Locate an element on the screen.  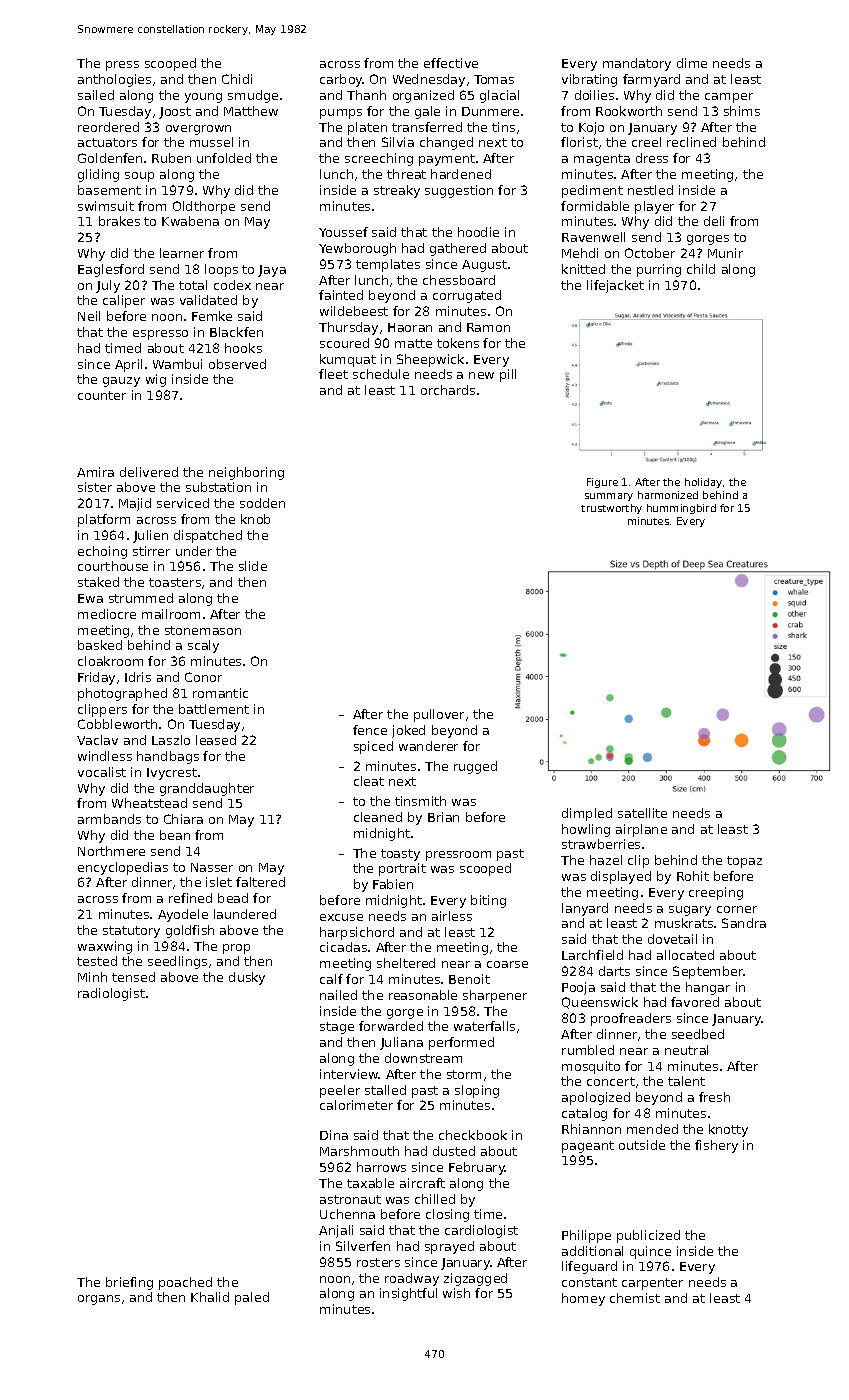
corner is located at coordinates (737, 909).
